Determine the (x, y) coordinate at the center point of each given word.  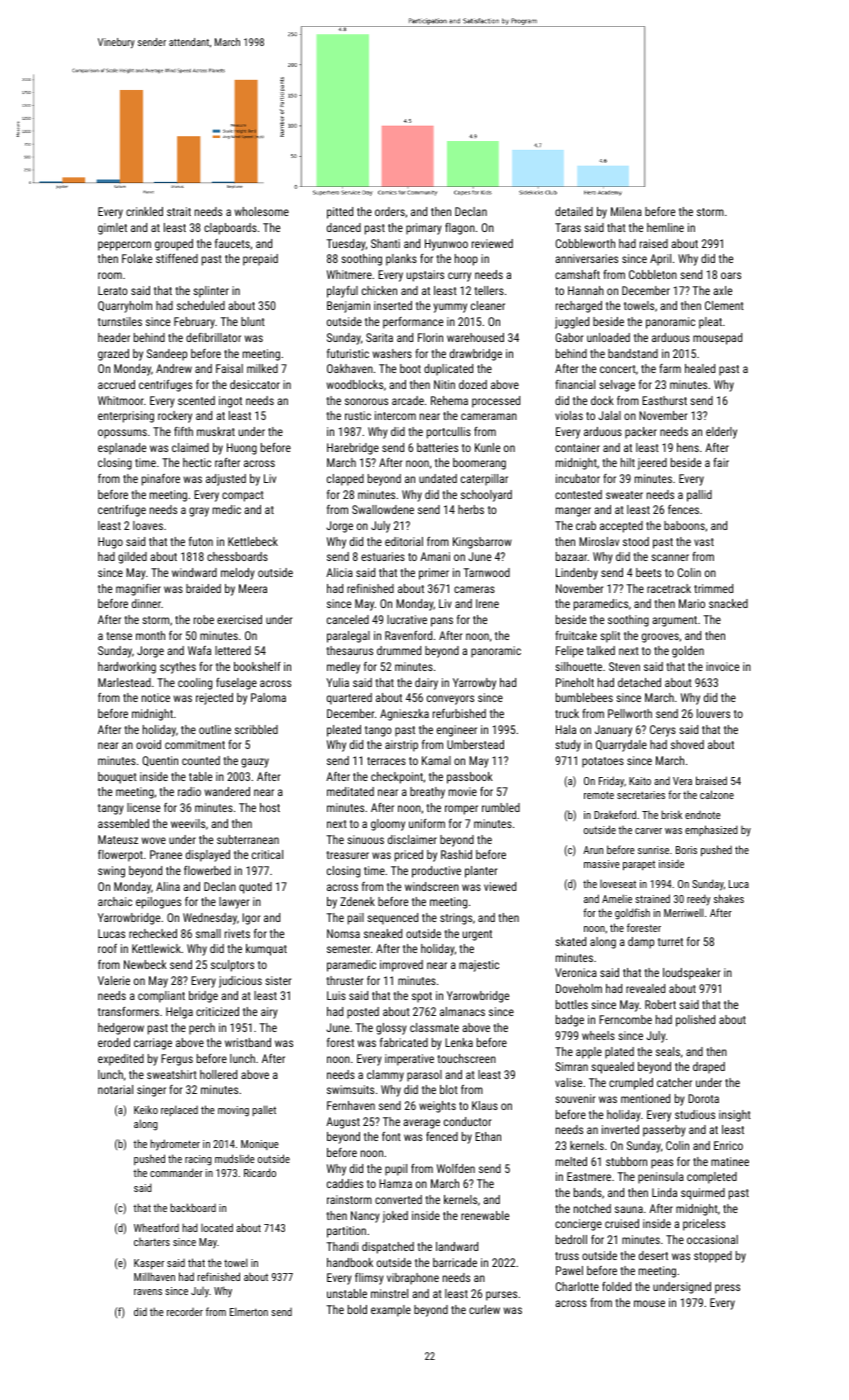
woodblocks (355, 384)
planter (481, 872)
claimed (190, 447)
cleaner (488, 305)
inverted (620, 1129)
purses (501, 1296)
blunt (253, 321)
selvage (617, 386)
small (208, 933)
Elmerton (249, 1311)
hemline (665, 227)
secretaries (641, 795)
